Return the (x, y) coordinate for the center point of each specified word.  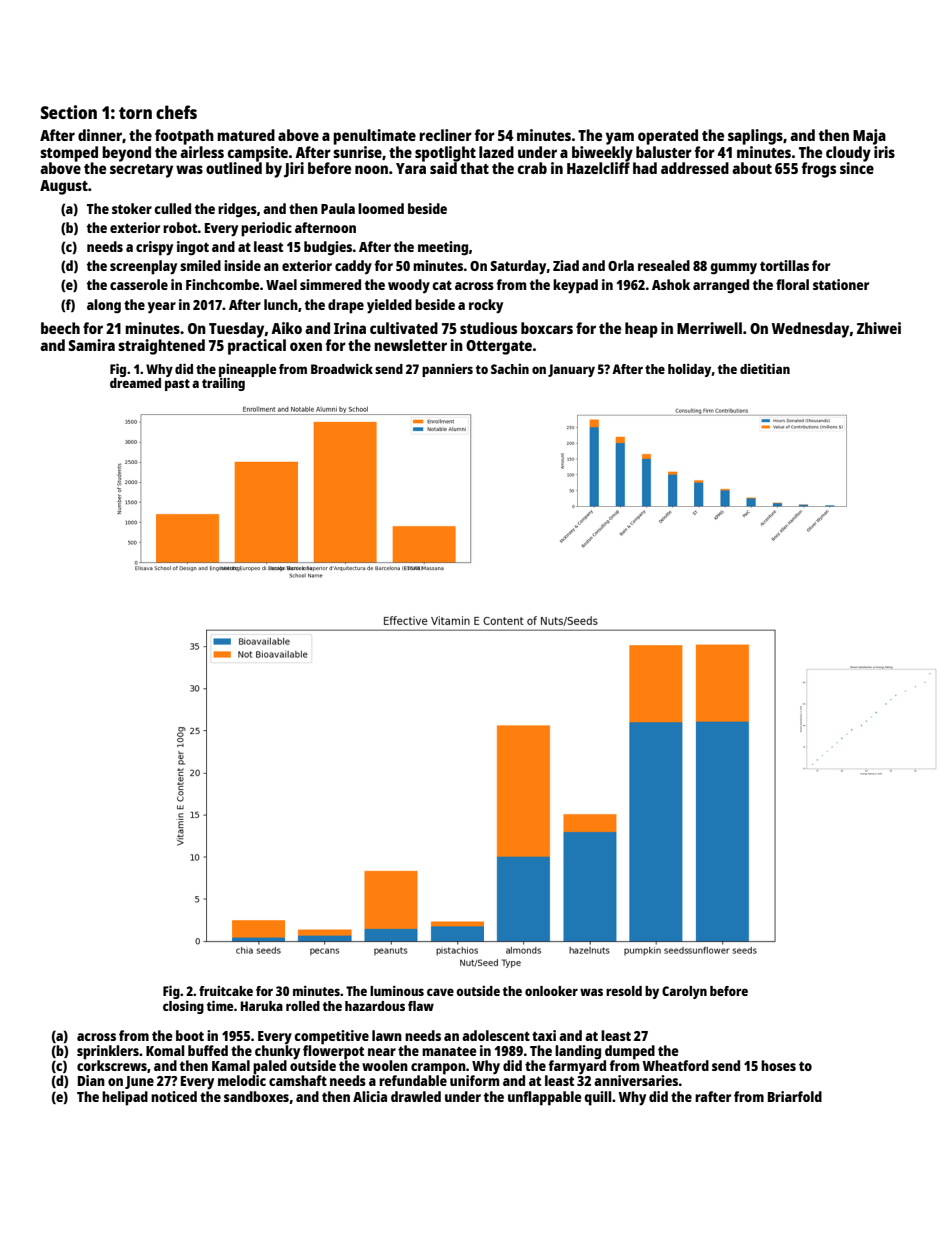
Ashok (671, 284)
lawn (387, 1035)
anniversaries (636, 1080)
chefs (176, 112)
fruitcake (226, 991)
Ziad (566, 265)
